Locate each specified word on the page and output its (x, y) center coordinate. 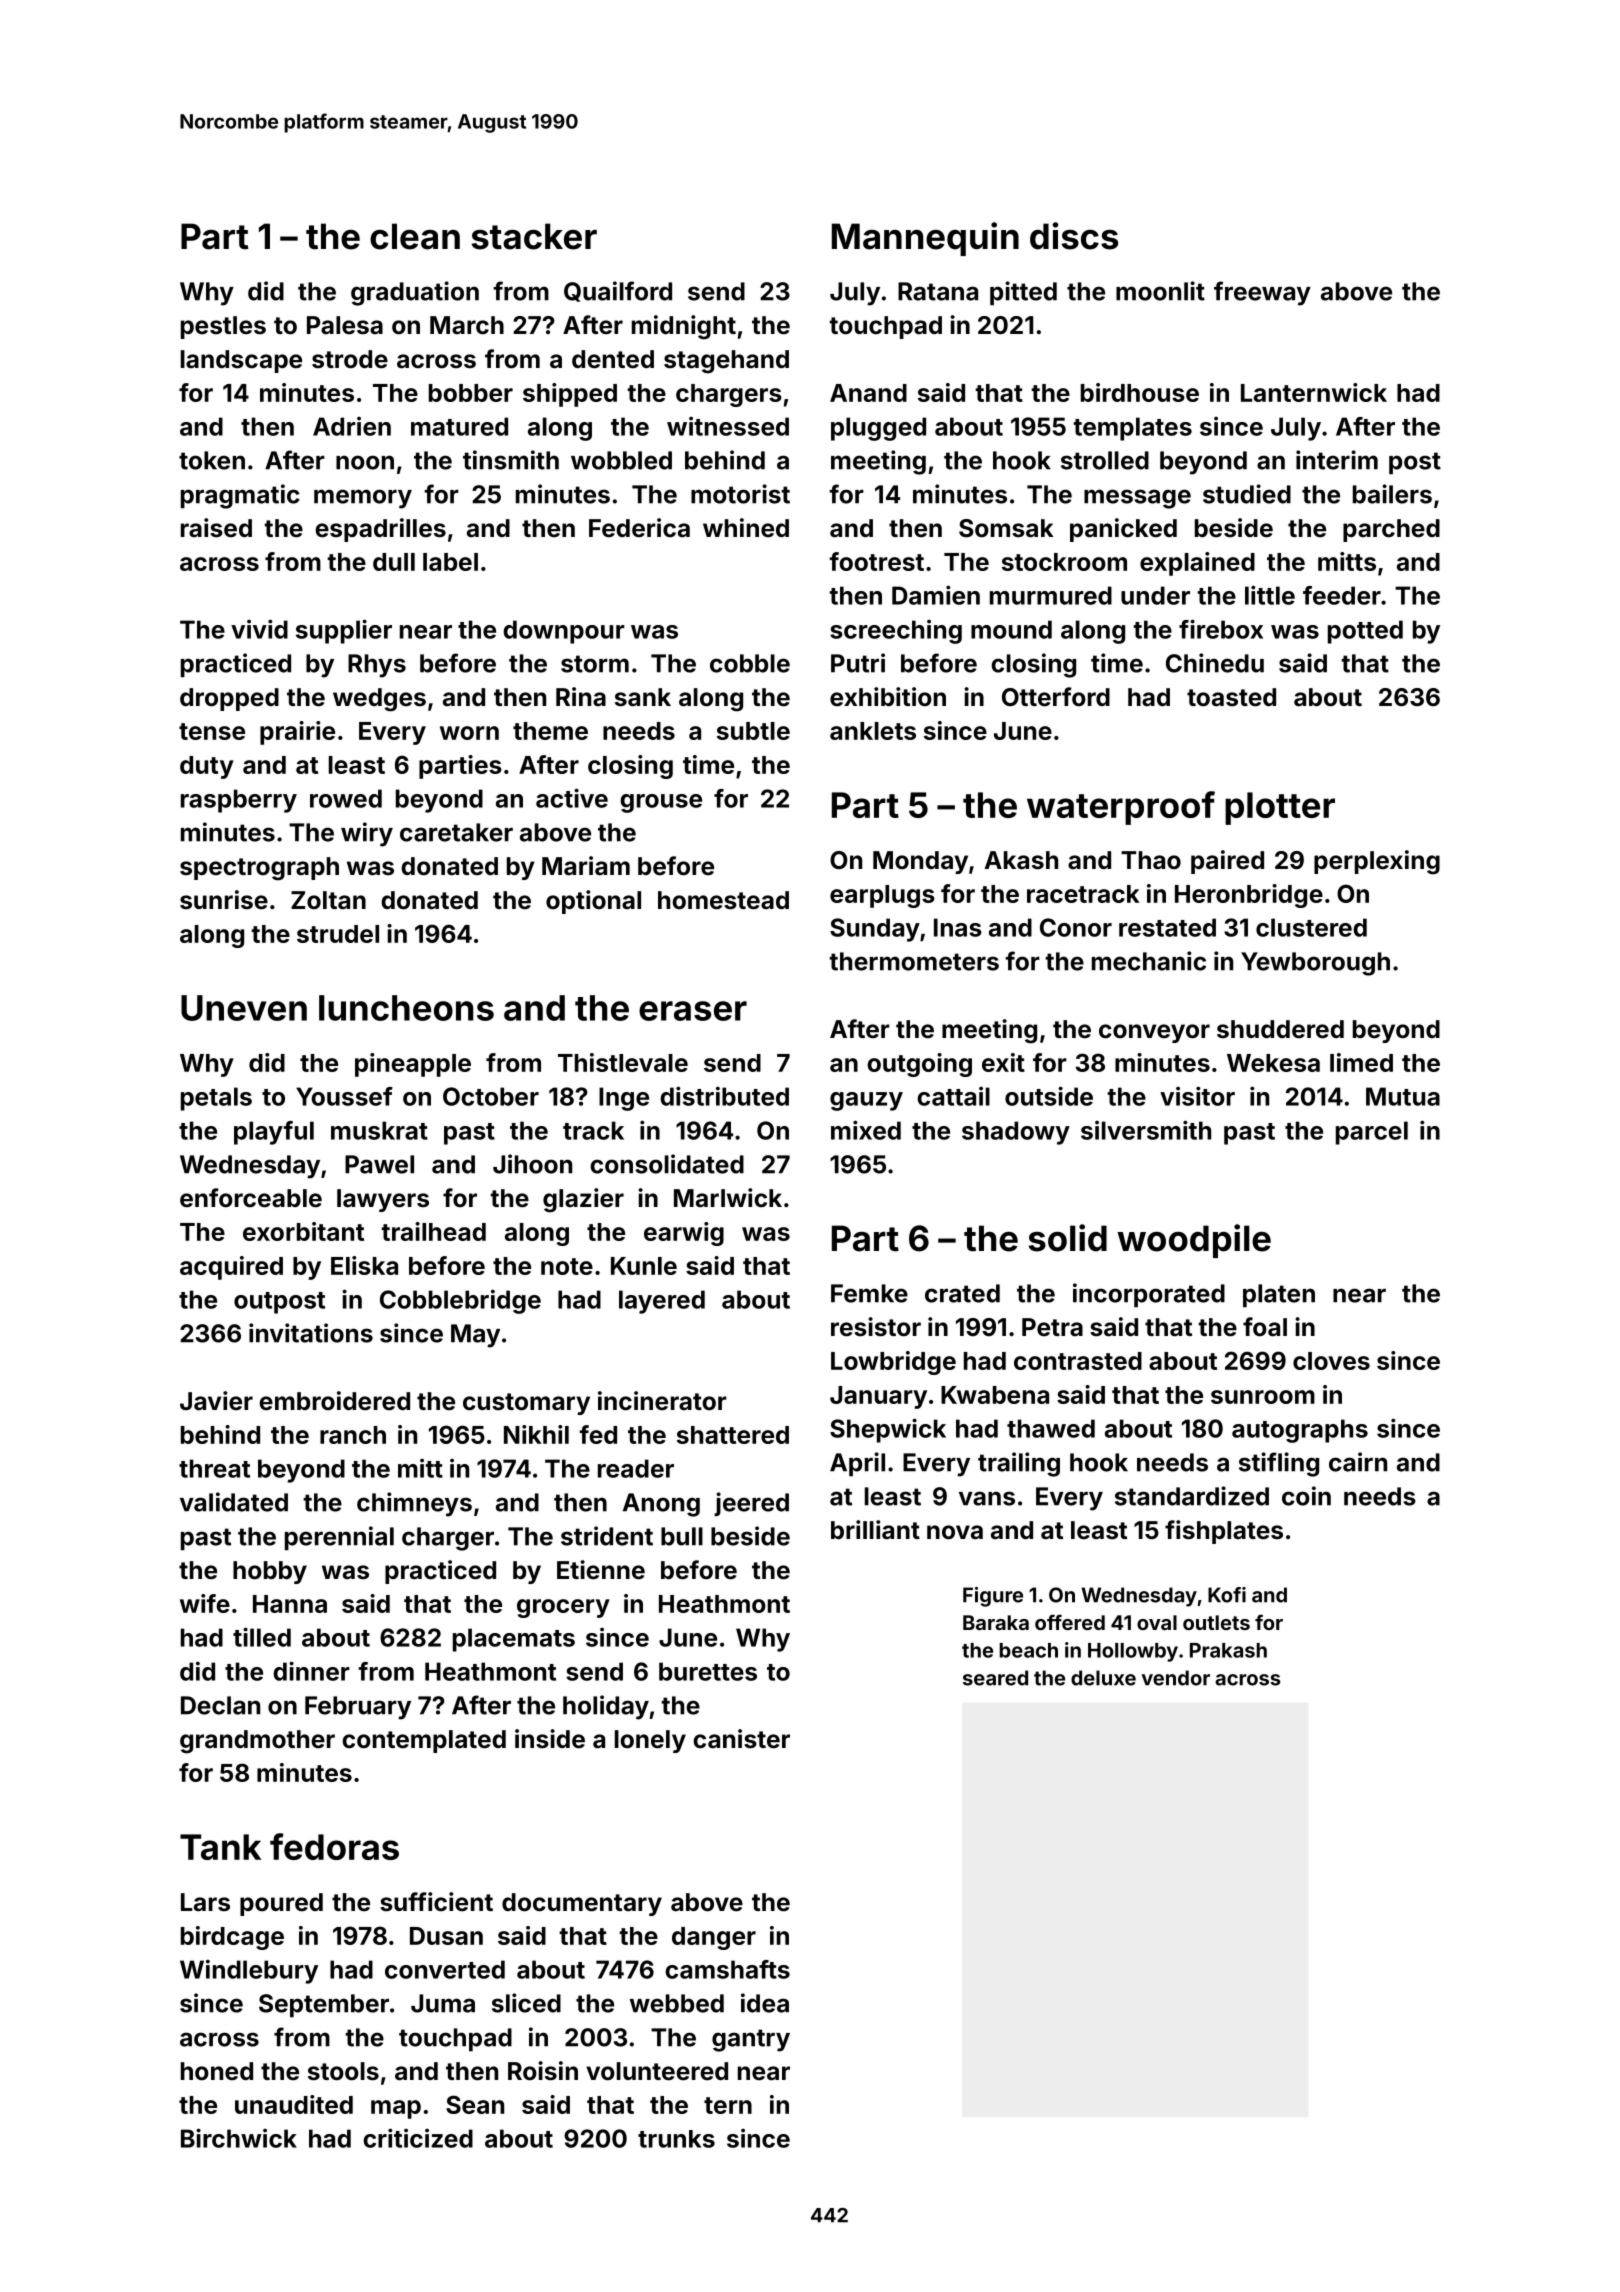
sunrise (224, 900)
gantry (751, 2040)
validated (234, 1502)
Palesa (345, 325)
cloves (1331, 1361)
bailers (1392, 494)
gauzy (866, 1101)
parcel (1372, 1133)
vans (987, 1498)
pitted (1023, 293)
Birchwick (239, 2138)
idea (765, 2003)
